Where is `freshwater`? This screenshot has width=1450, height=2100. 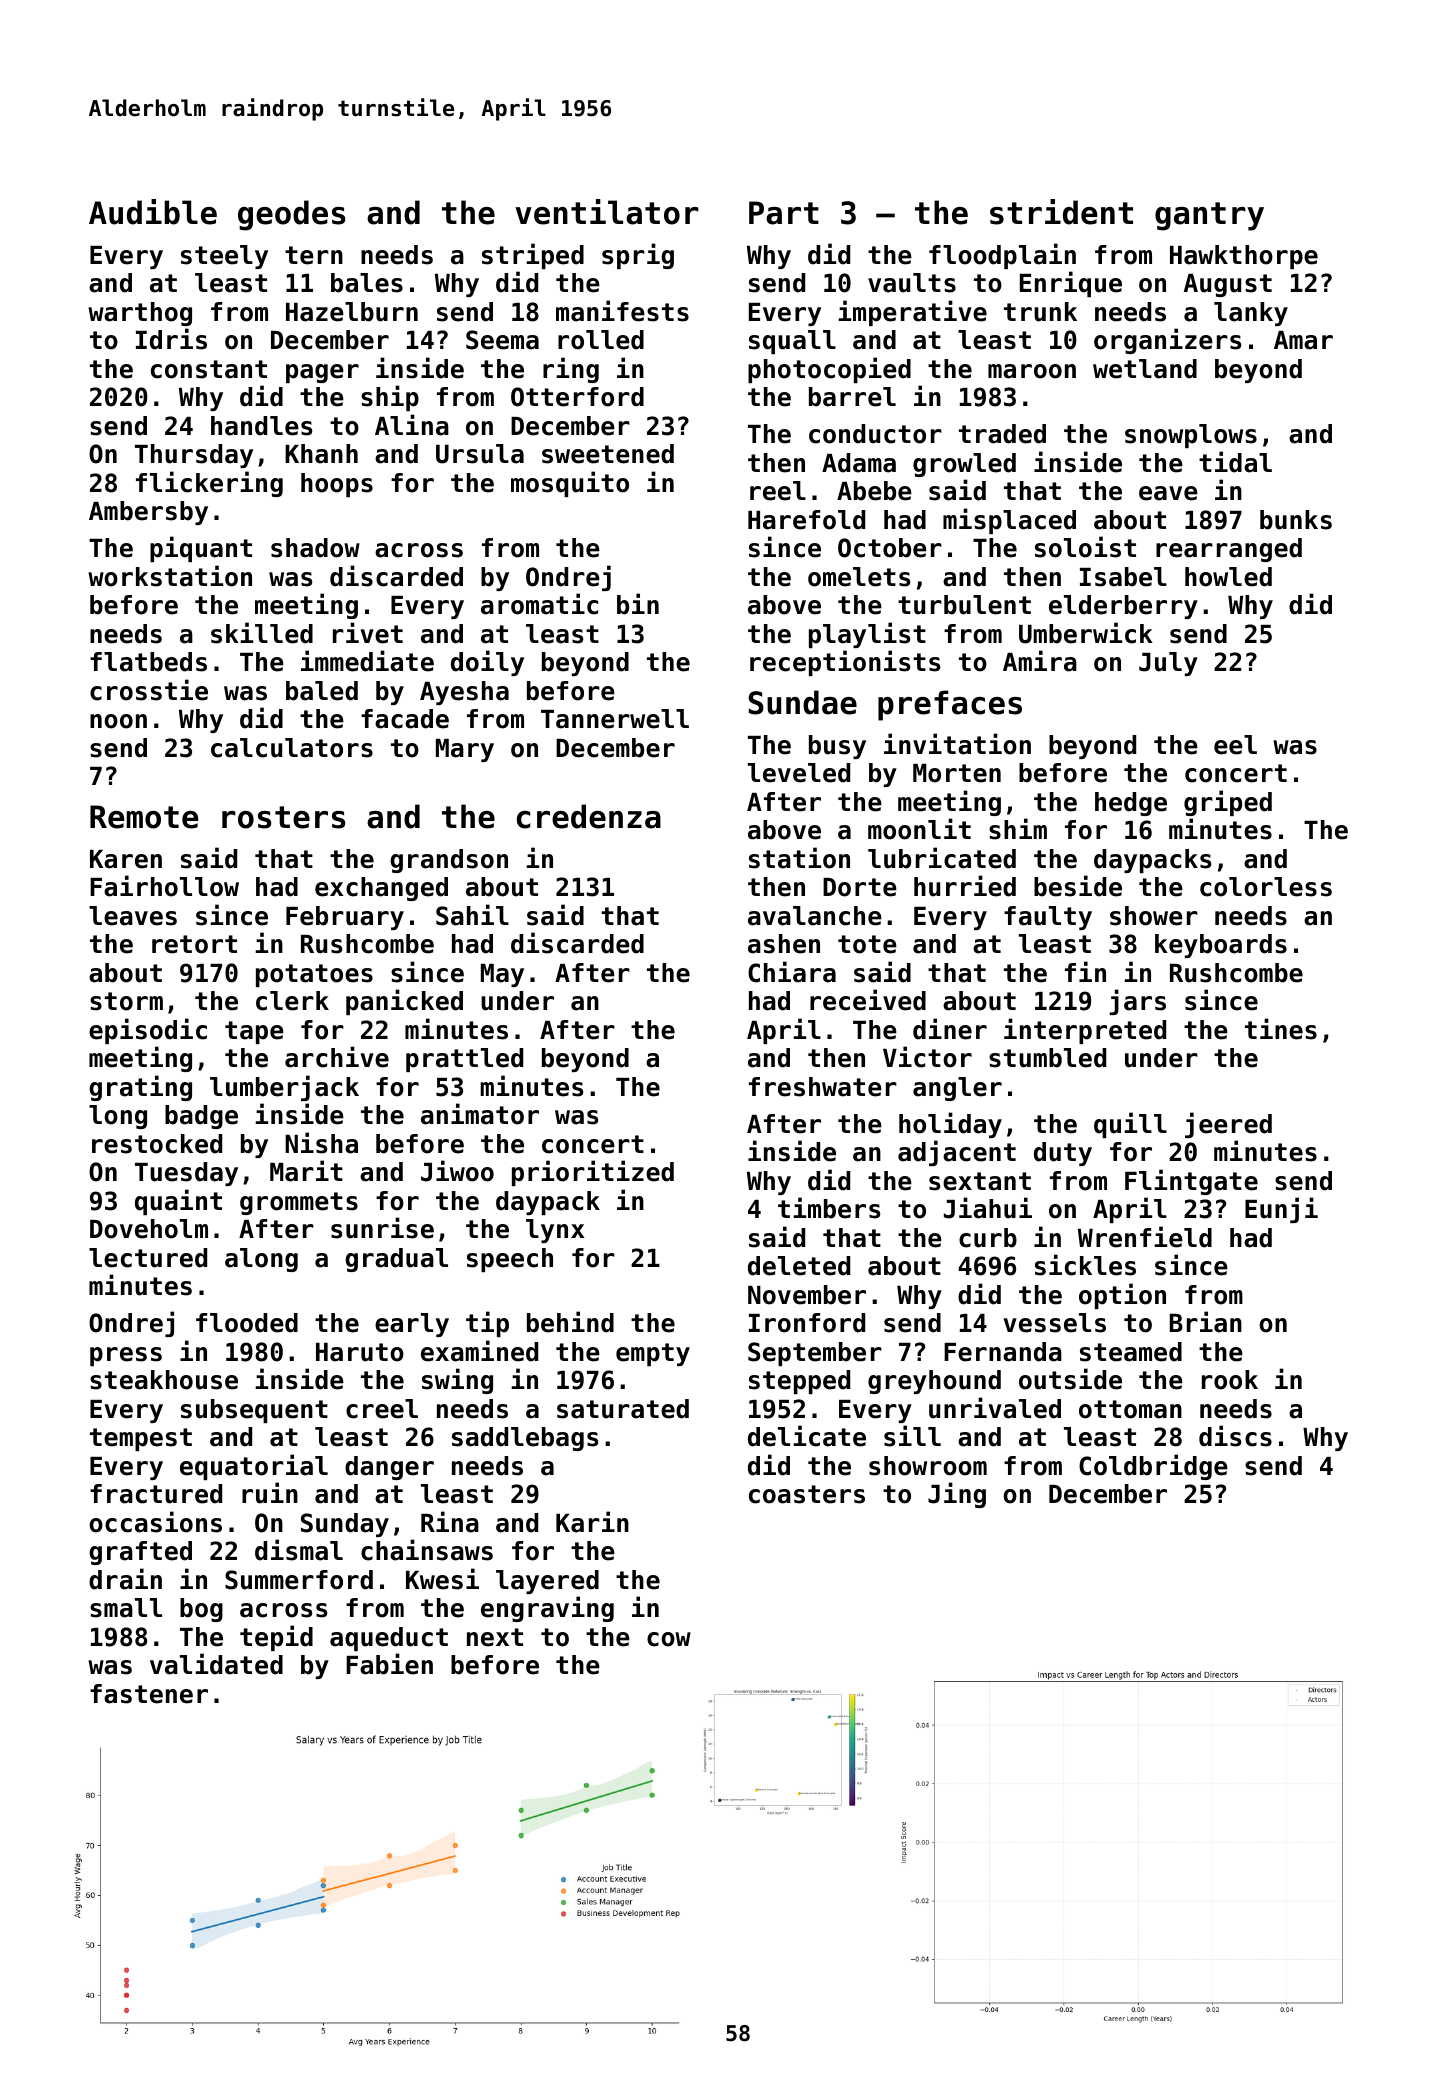
freshwater is located at coordinates (823, 1087).
